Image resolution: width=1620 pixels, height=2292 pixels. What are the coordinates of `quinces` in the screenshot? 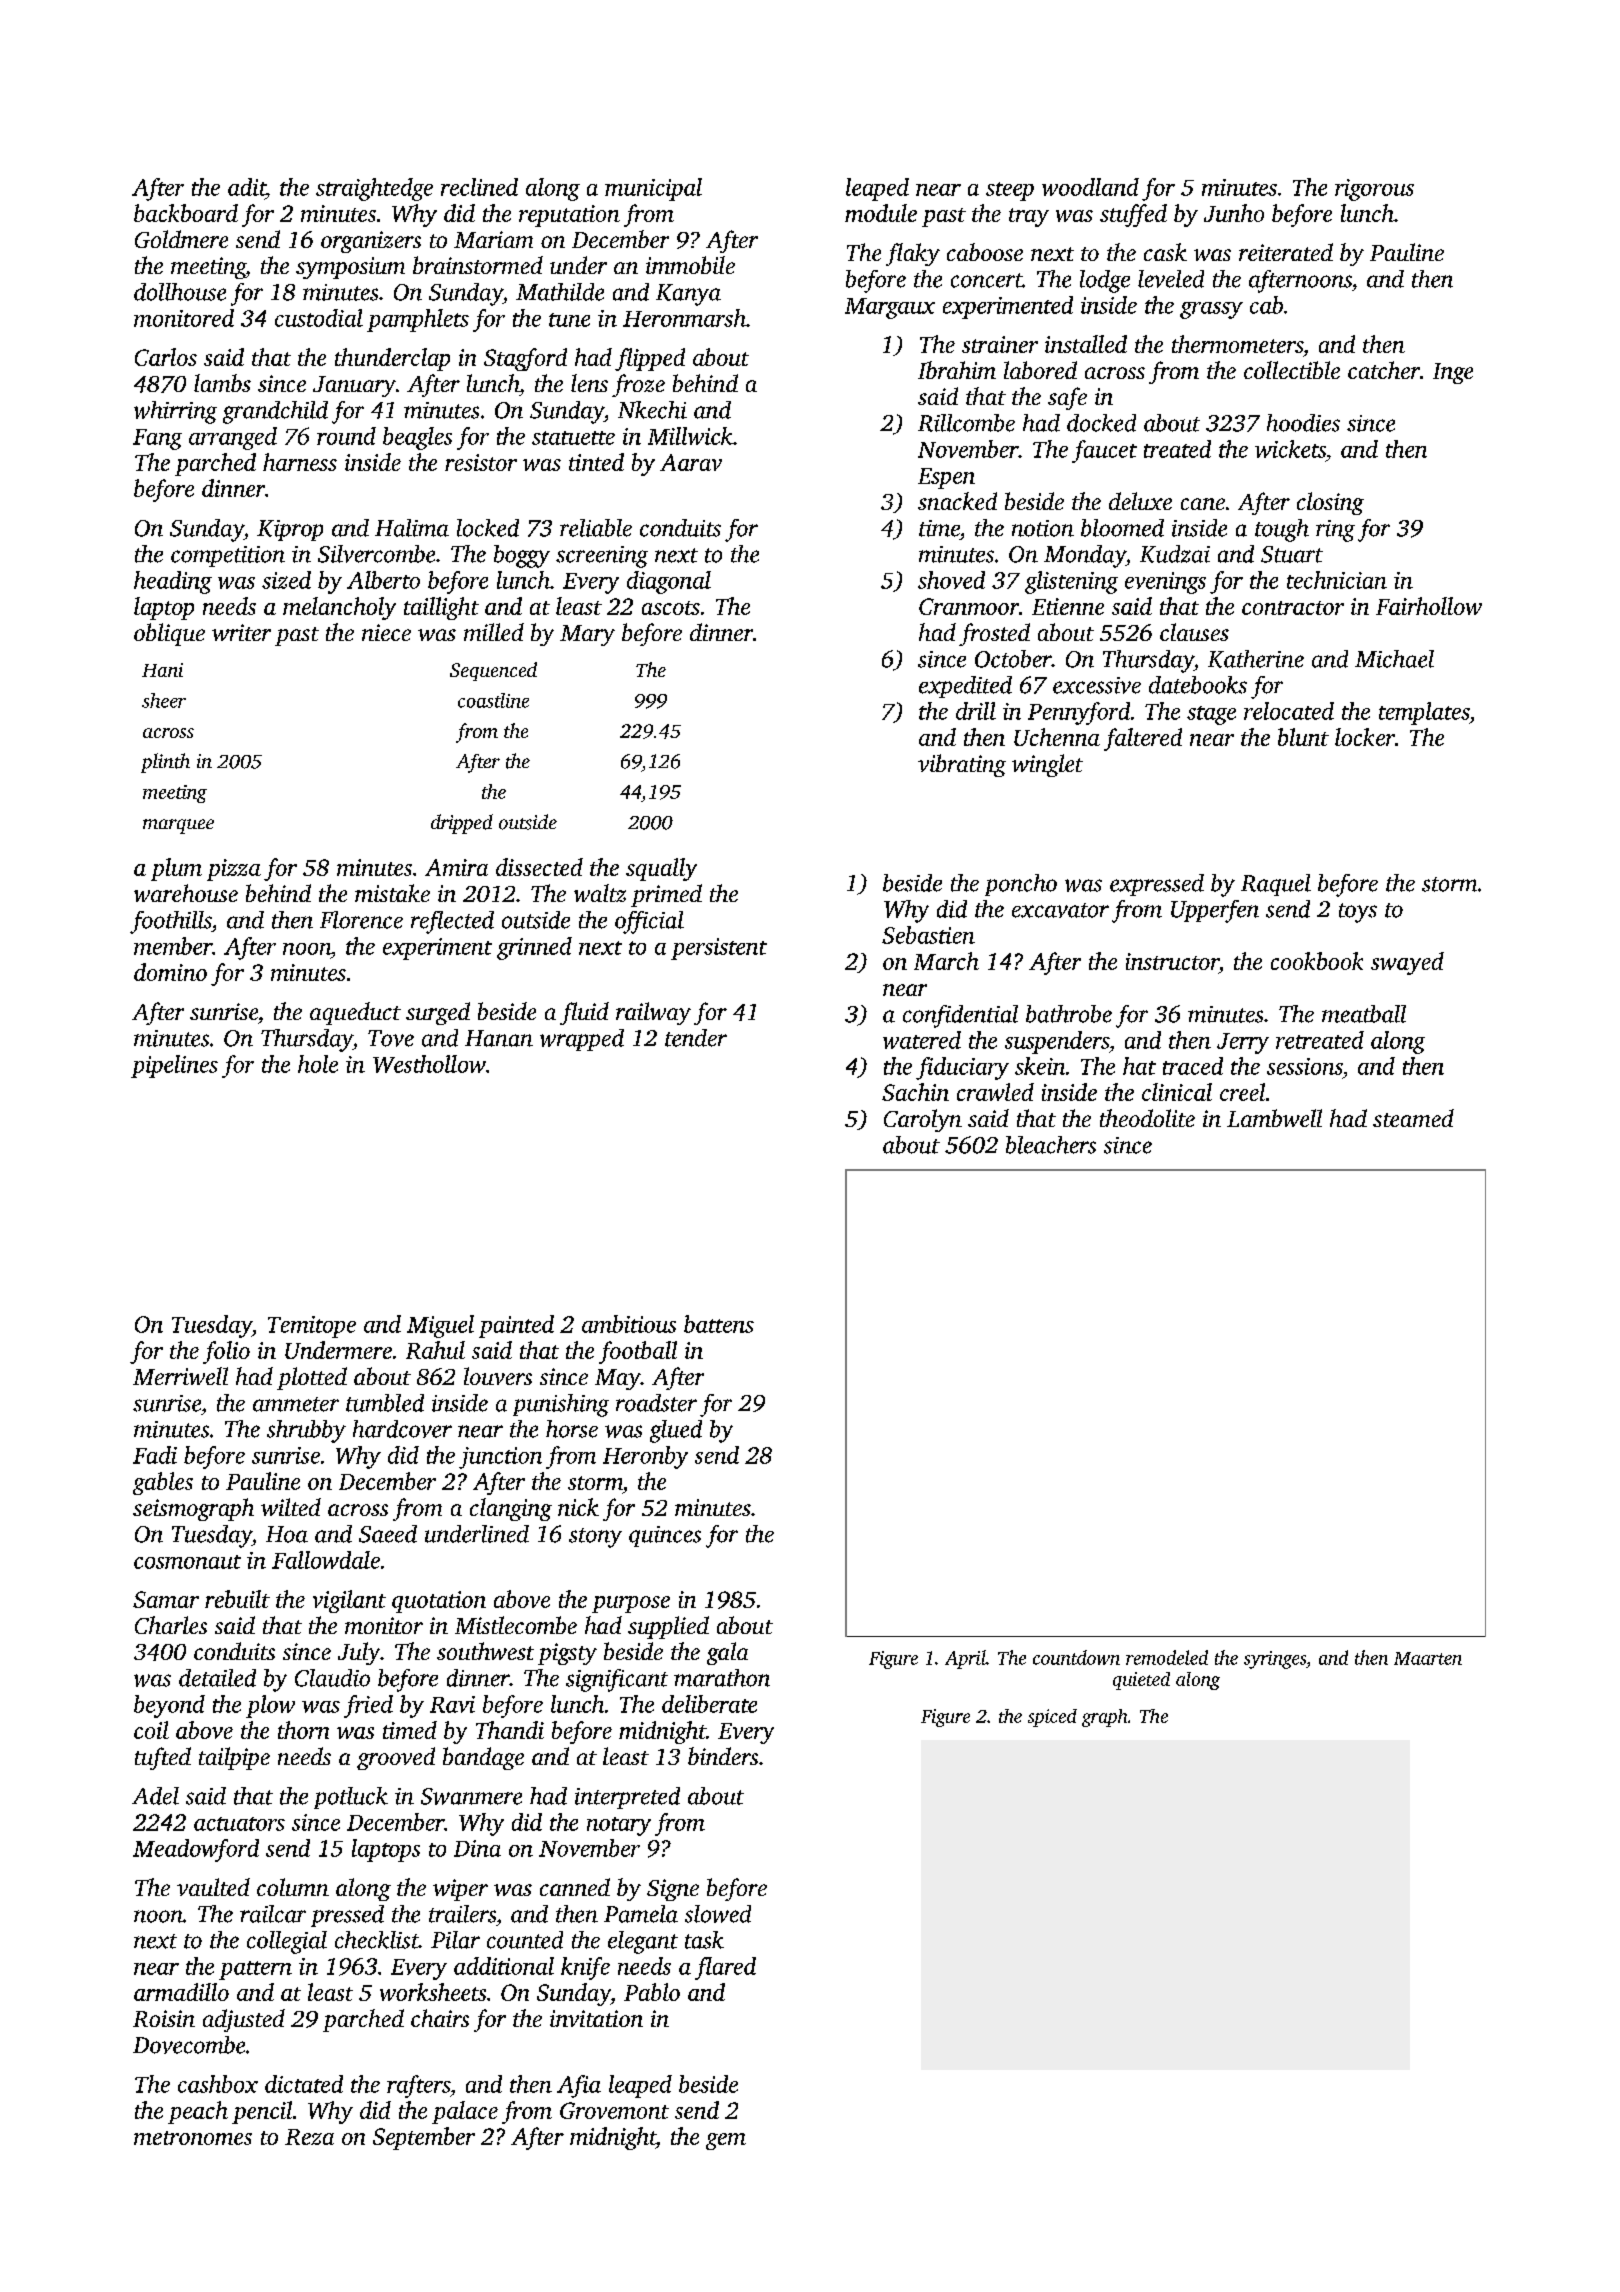 It's located at (665, 1536).
